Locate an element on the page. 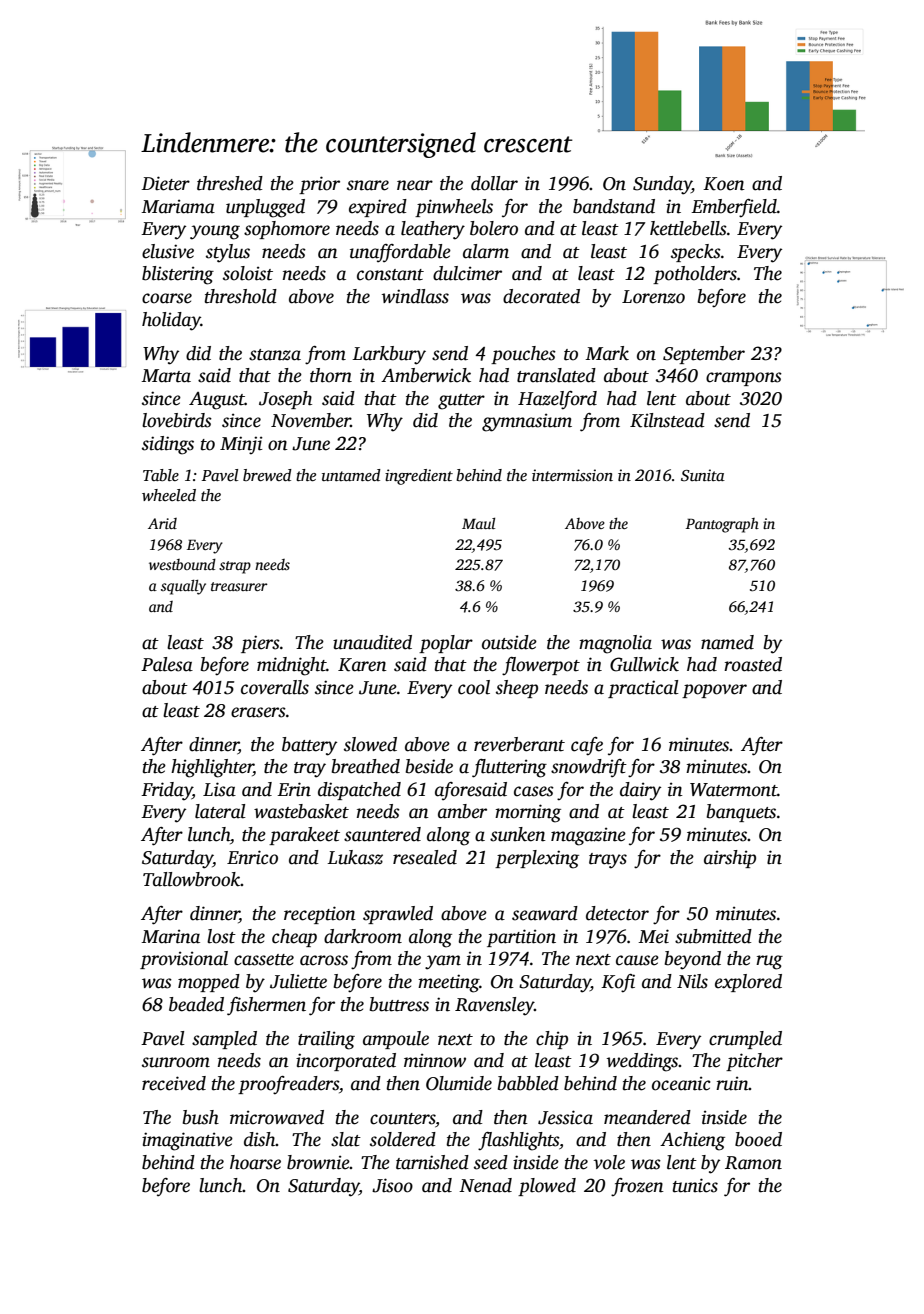 The width and height of the page is (924, 1314). Dieter is located at coordinates (166, 183).
